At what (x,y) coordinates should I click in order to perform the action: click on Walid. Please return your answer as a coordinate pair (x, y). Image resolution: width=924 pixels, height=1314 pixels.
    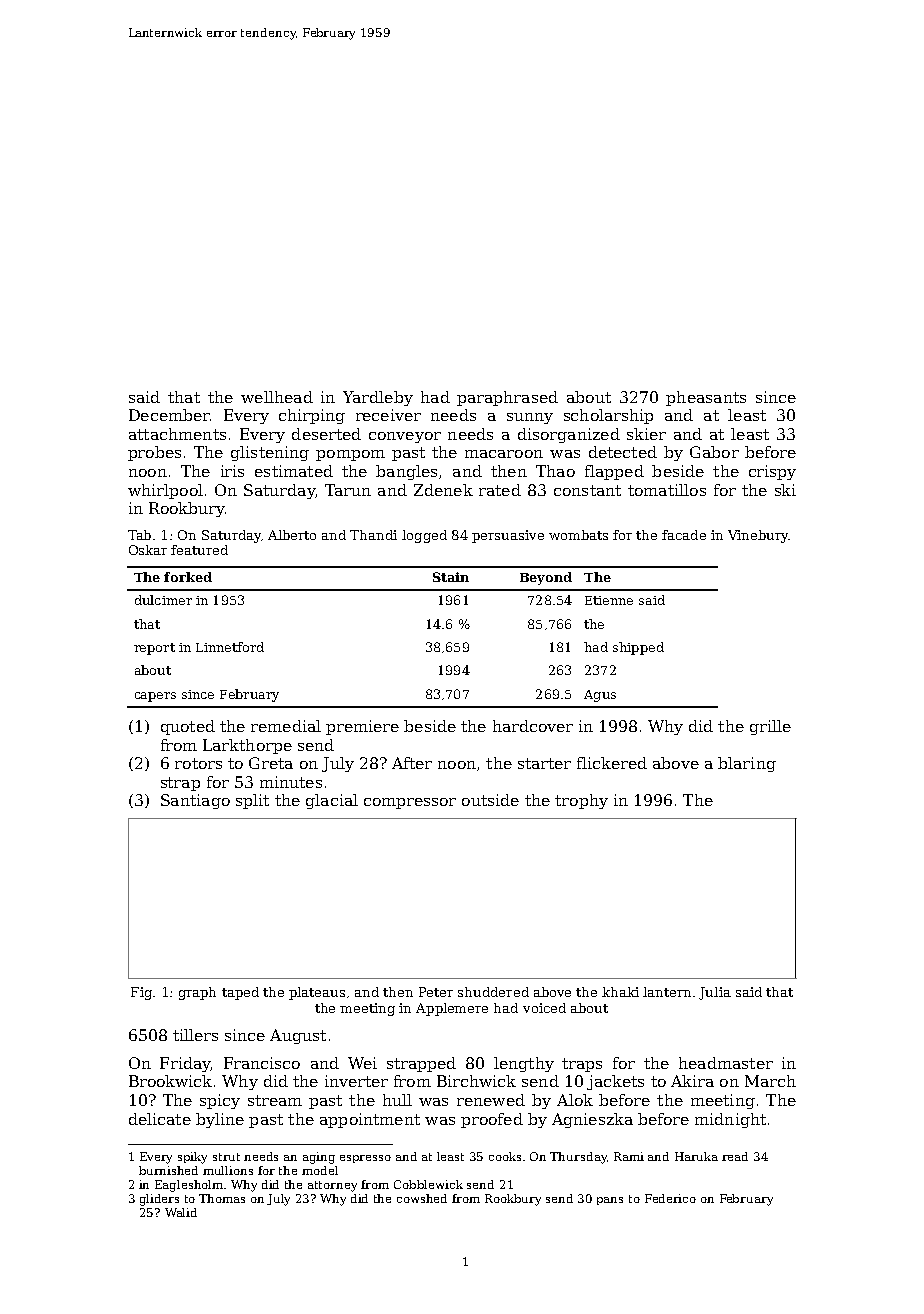
    Looking at the image, I should click on (181, 1212).
